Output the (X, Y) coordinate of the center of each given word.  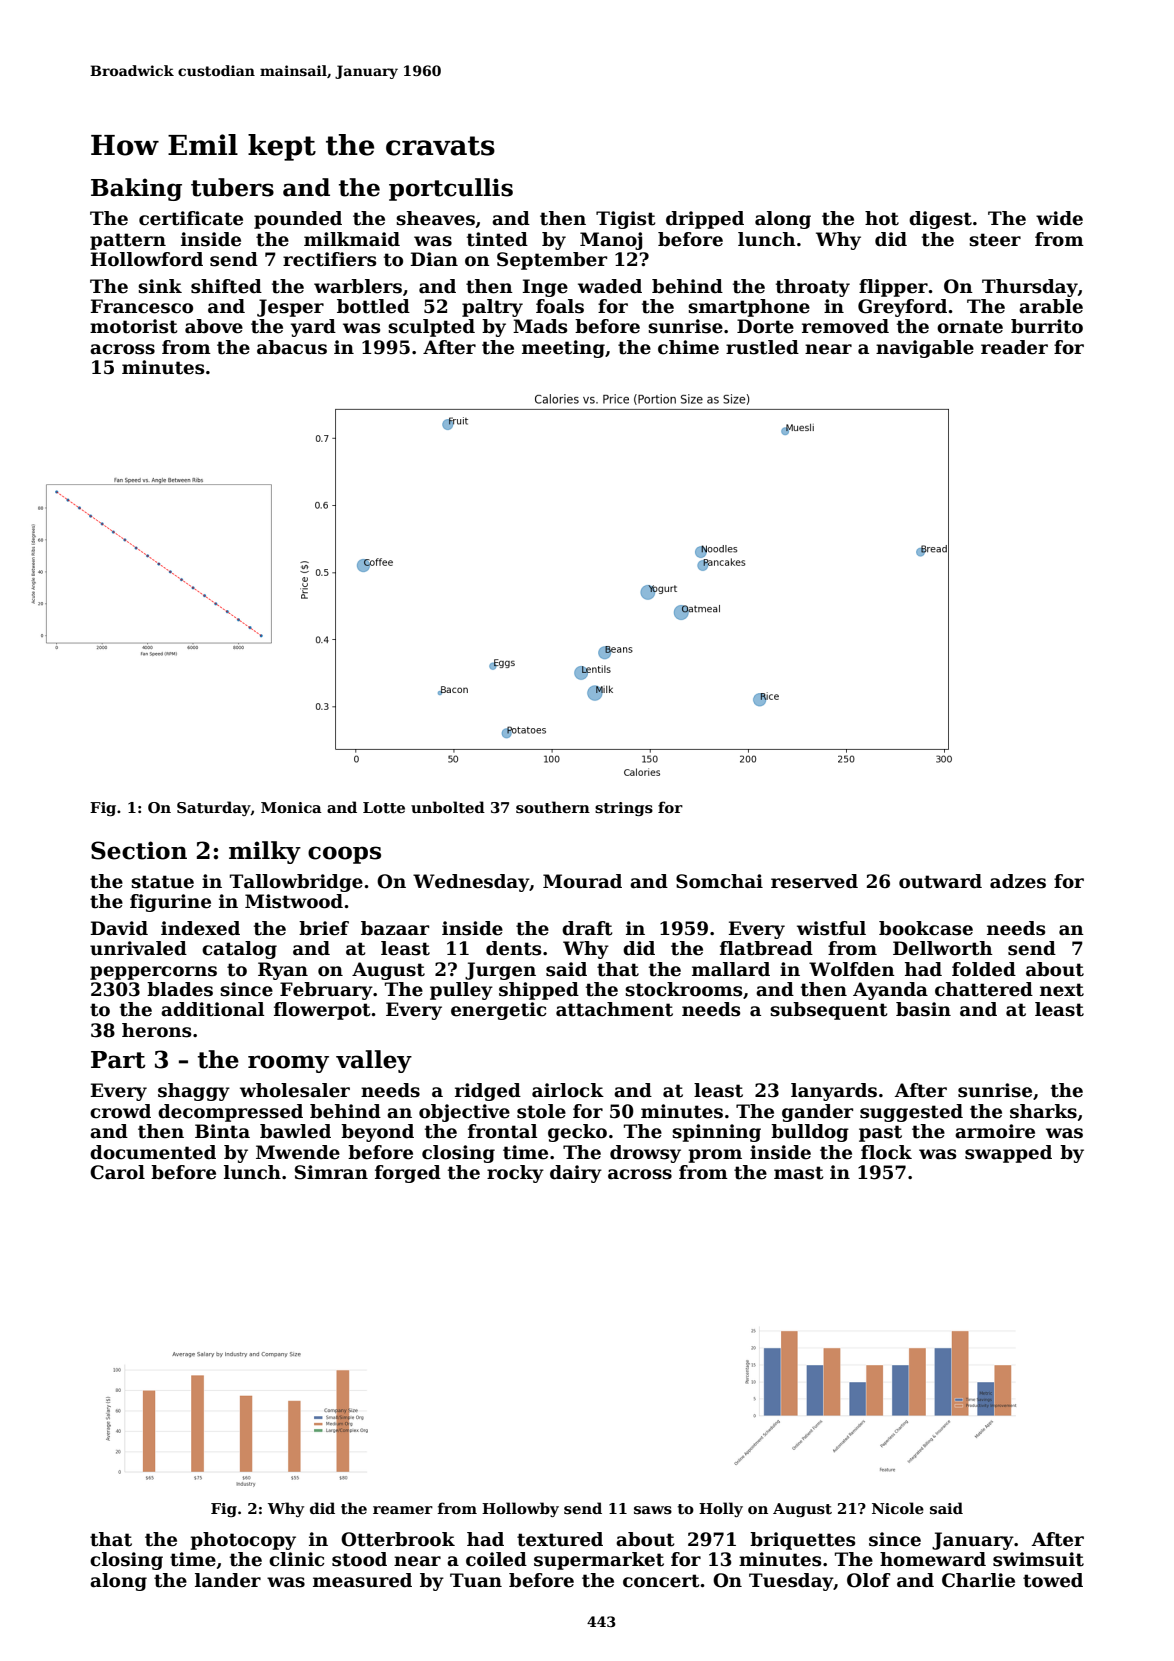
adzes (1018, 881)
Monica (291, 807)
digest (940, 220)
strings (624, 809)
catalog (239, 950)
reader (1014, 347)
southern (553, 807)
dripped (705, 220)
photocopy (243, 1541)
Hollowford (147, 259)
